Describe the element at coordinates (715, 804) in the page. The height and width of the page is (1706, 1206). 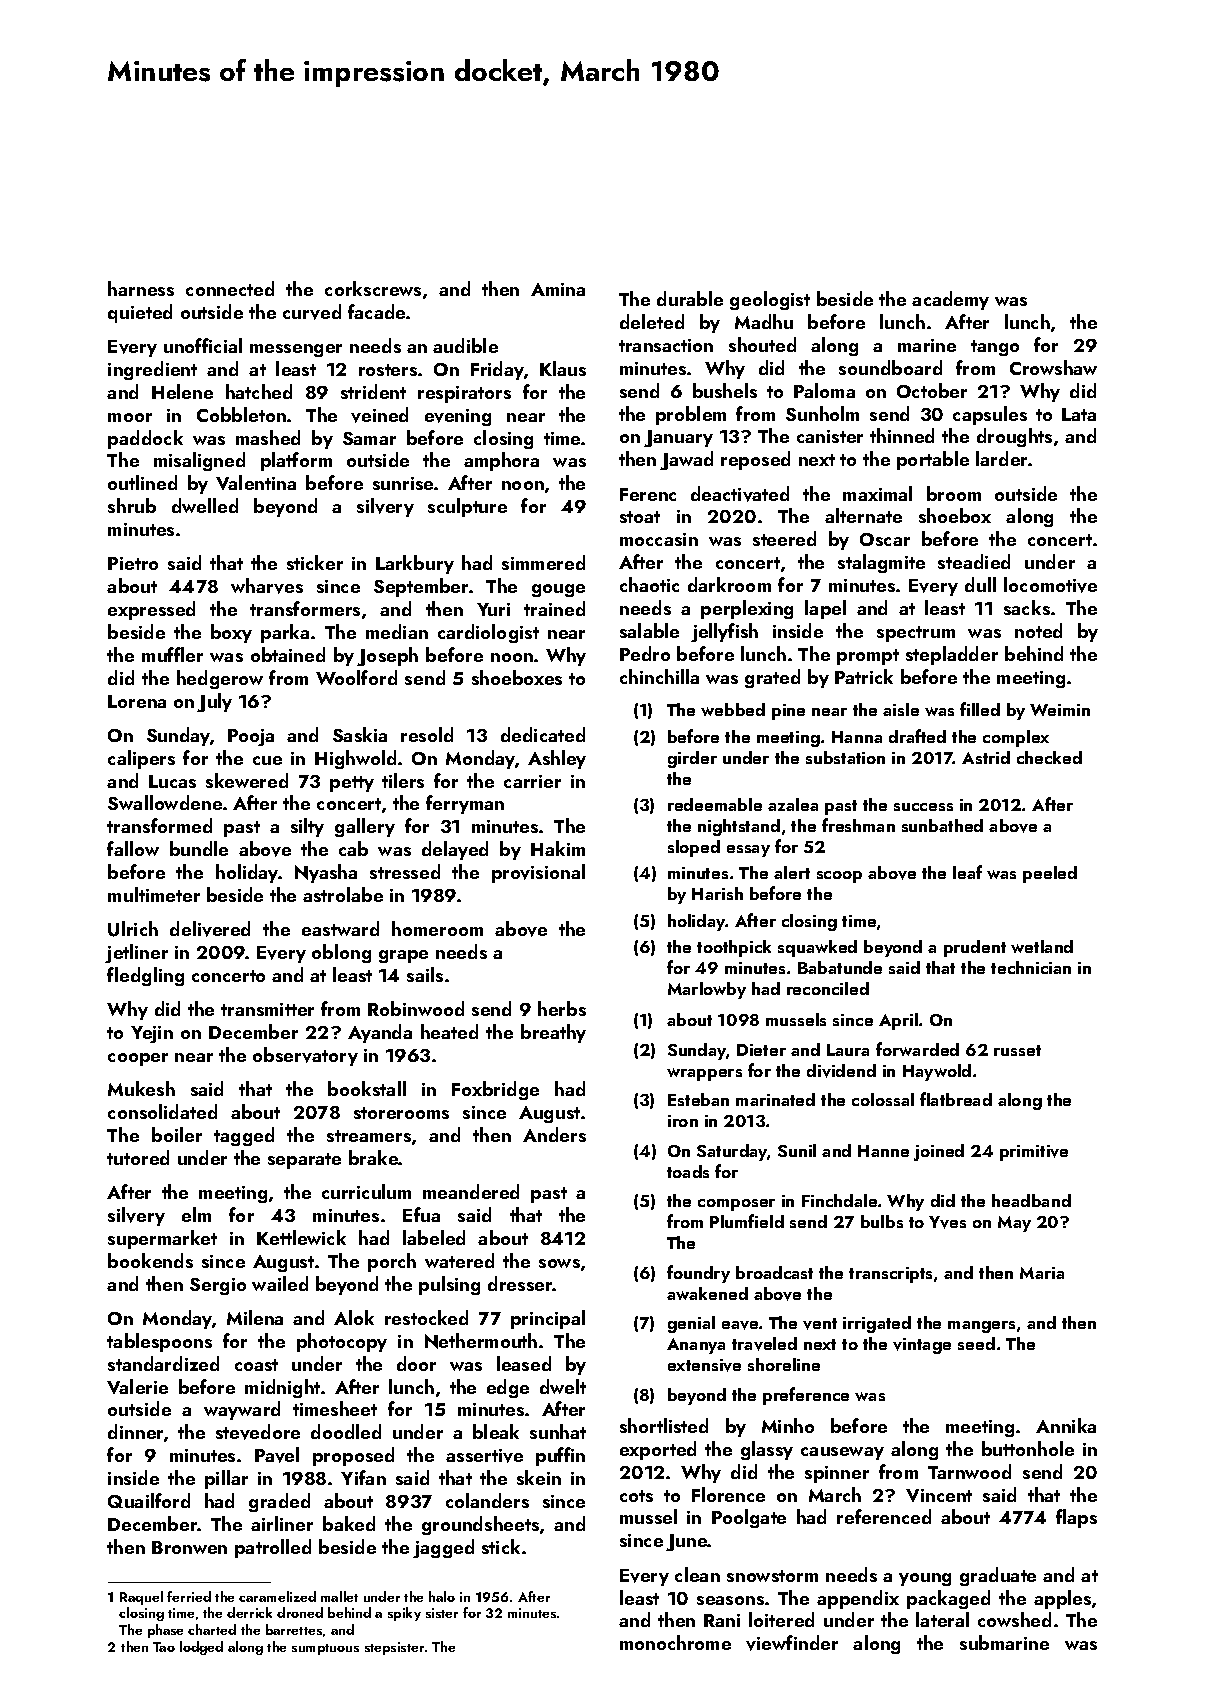
I see `redeemable` at that location.
